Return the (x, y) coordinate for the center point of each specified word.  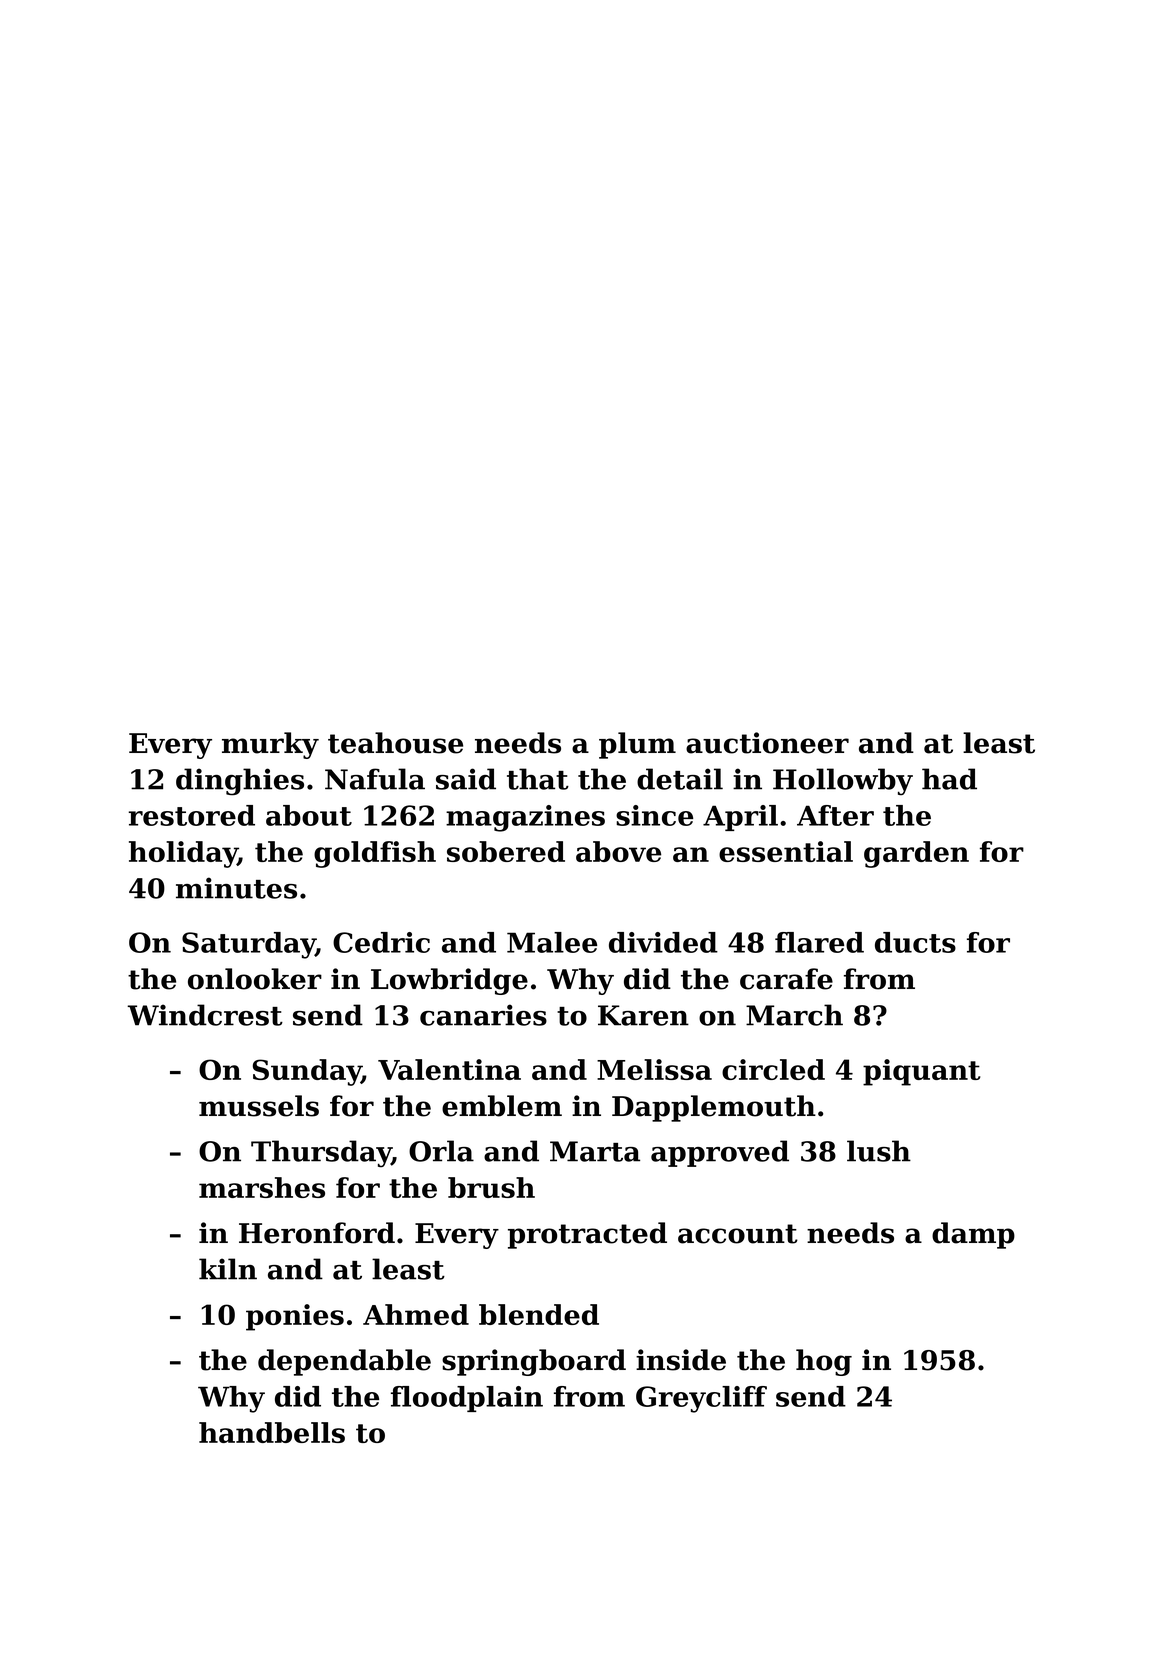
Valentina (449, 1069)
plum (637, 745)
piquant (921, 1072)
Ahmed (416, 1314)
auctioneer (767, 743)
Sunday (307, 1072)
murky (270, 745)
